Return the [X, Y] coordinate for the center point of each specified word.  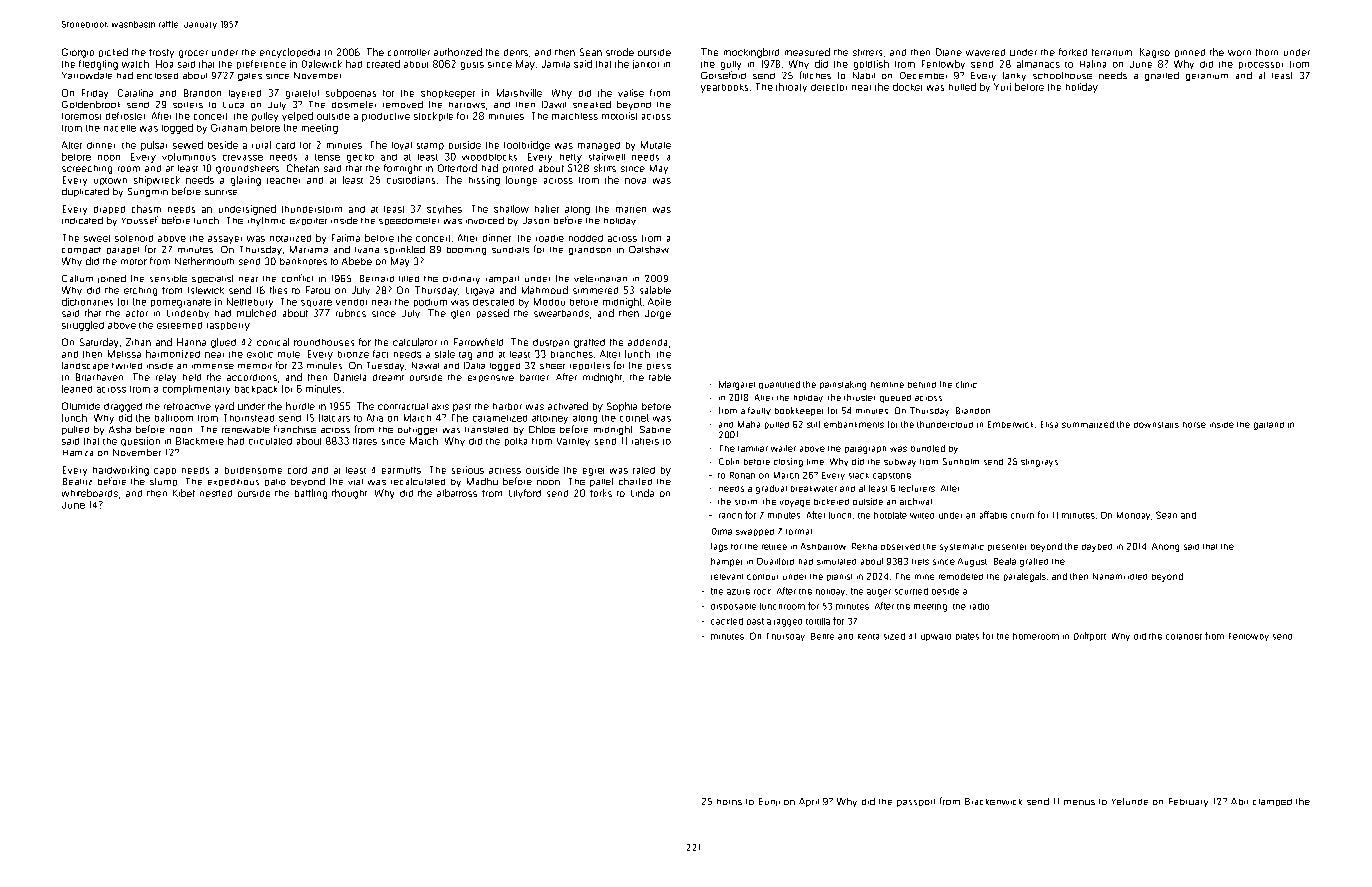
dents [516, 52]
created [383, 64]
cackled [727, 621]
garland [1269, 426]
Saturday [99, 343]
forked [1073, 52]
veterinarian [600, 278]
